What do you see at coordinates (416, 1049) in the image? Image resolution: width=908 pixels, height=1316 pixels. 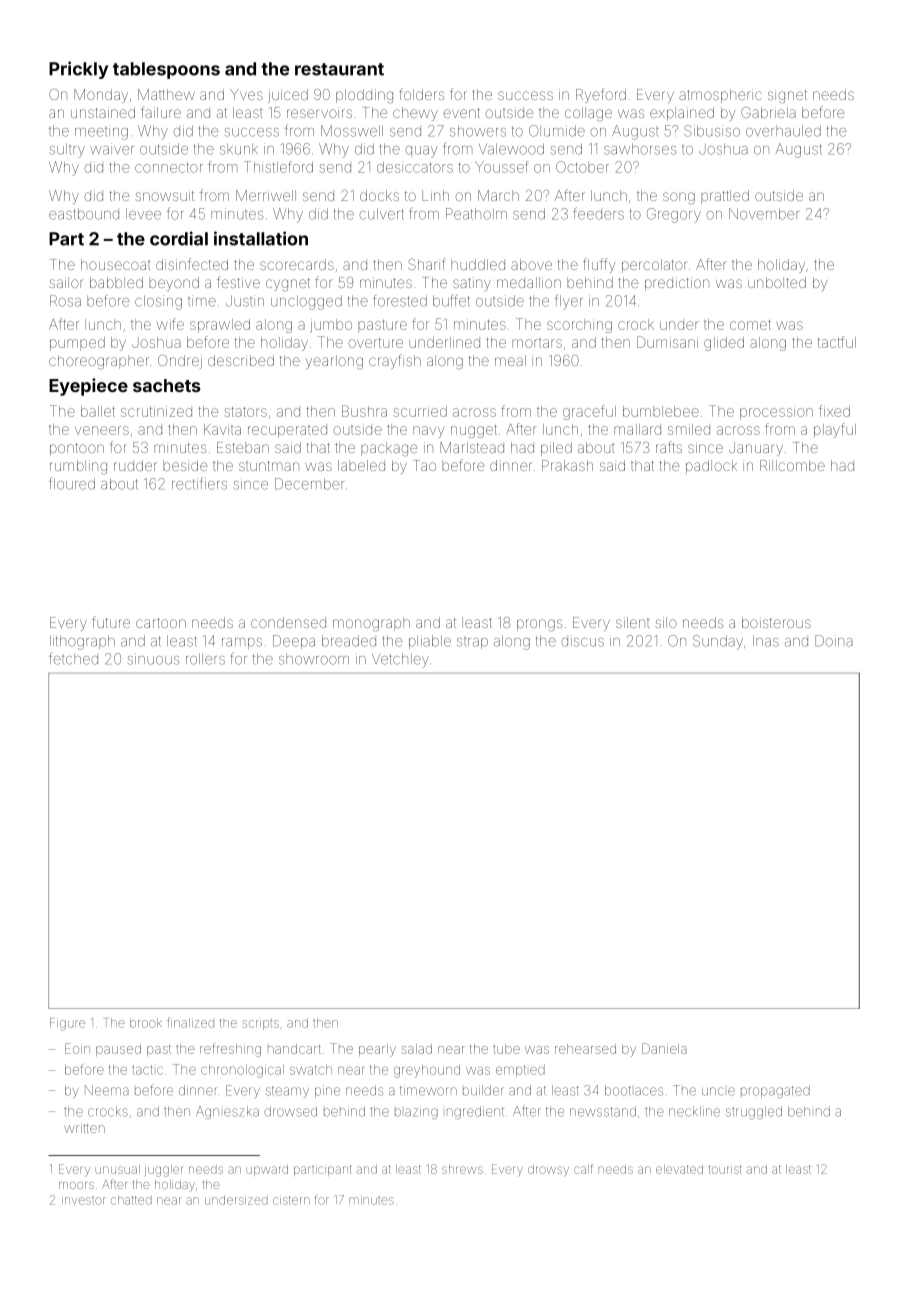 I see `salad` at bounding box center [416, 1049].
